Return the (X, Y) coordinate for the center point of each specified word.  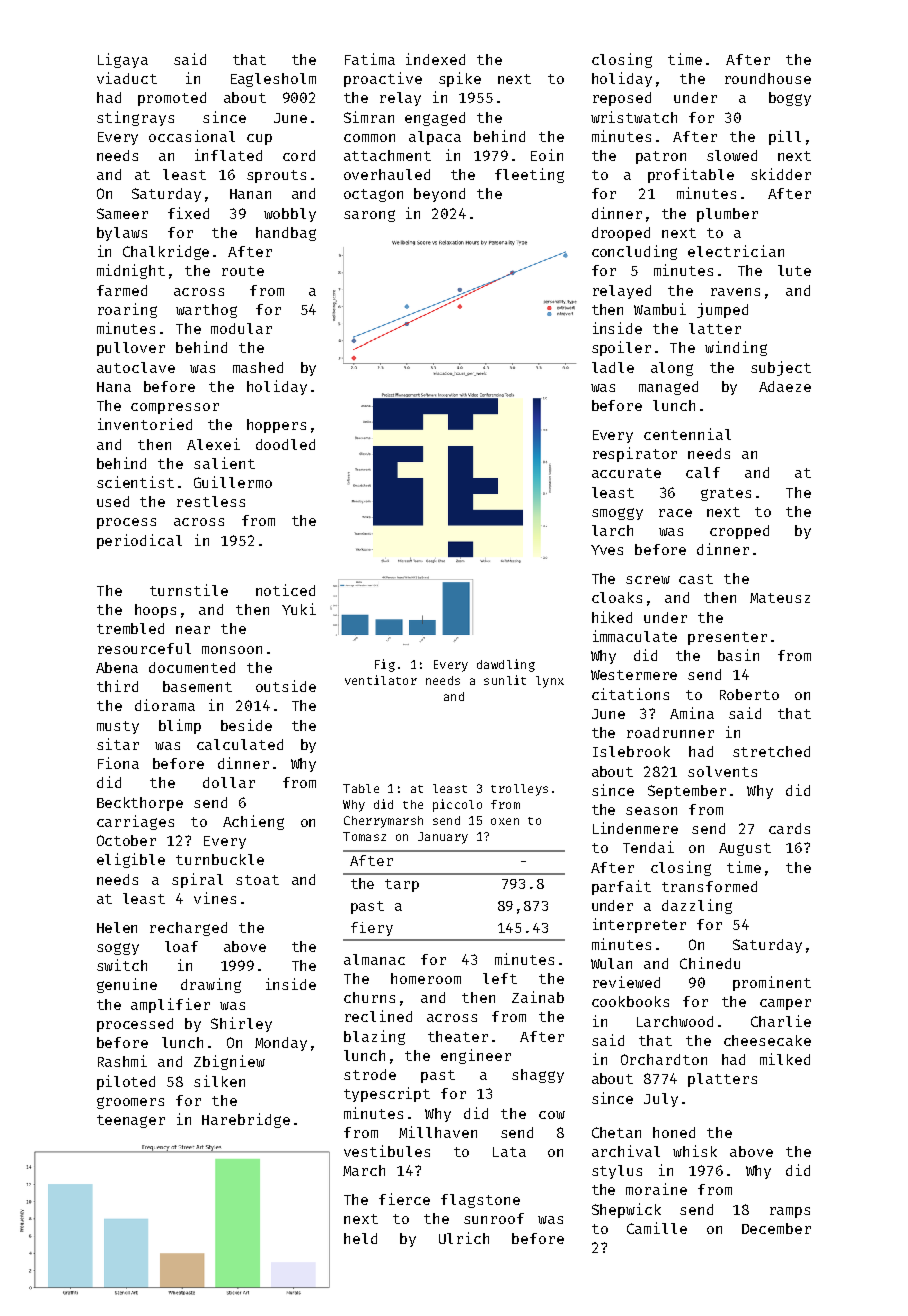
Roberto (749, 694)
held (360, 1238)
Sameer (122, 213)
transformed (709, 886)
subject (781, 368)
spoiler (621, 348)
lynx (550, 682)
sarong (369, 216)
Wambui (660, 309)
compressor (175, 408)
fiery (372, 929)
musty (118, 727)
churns (369, 997)
